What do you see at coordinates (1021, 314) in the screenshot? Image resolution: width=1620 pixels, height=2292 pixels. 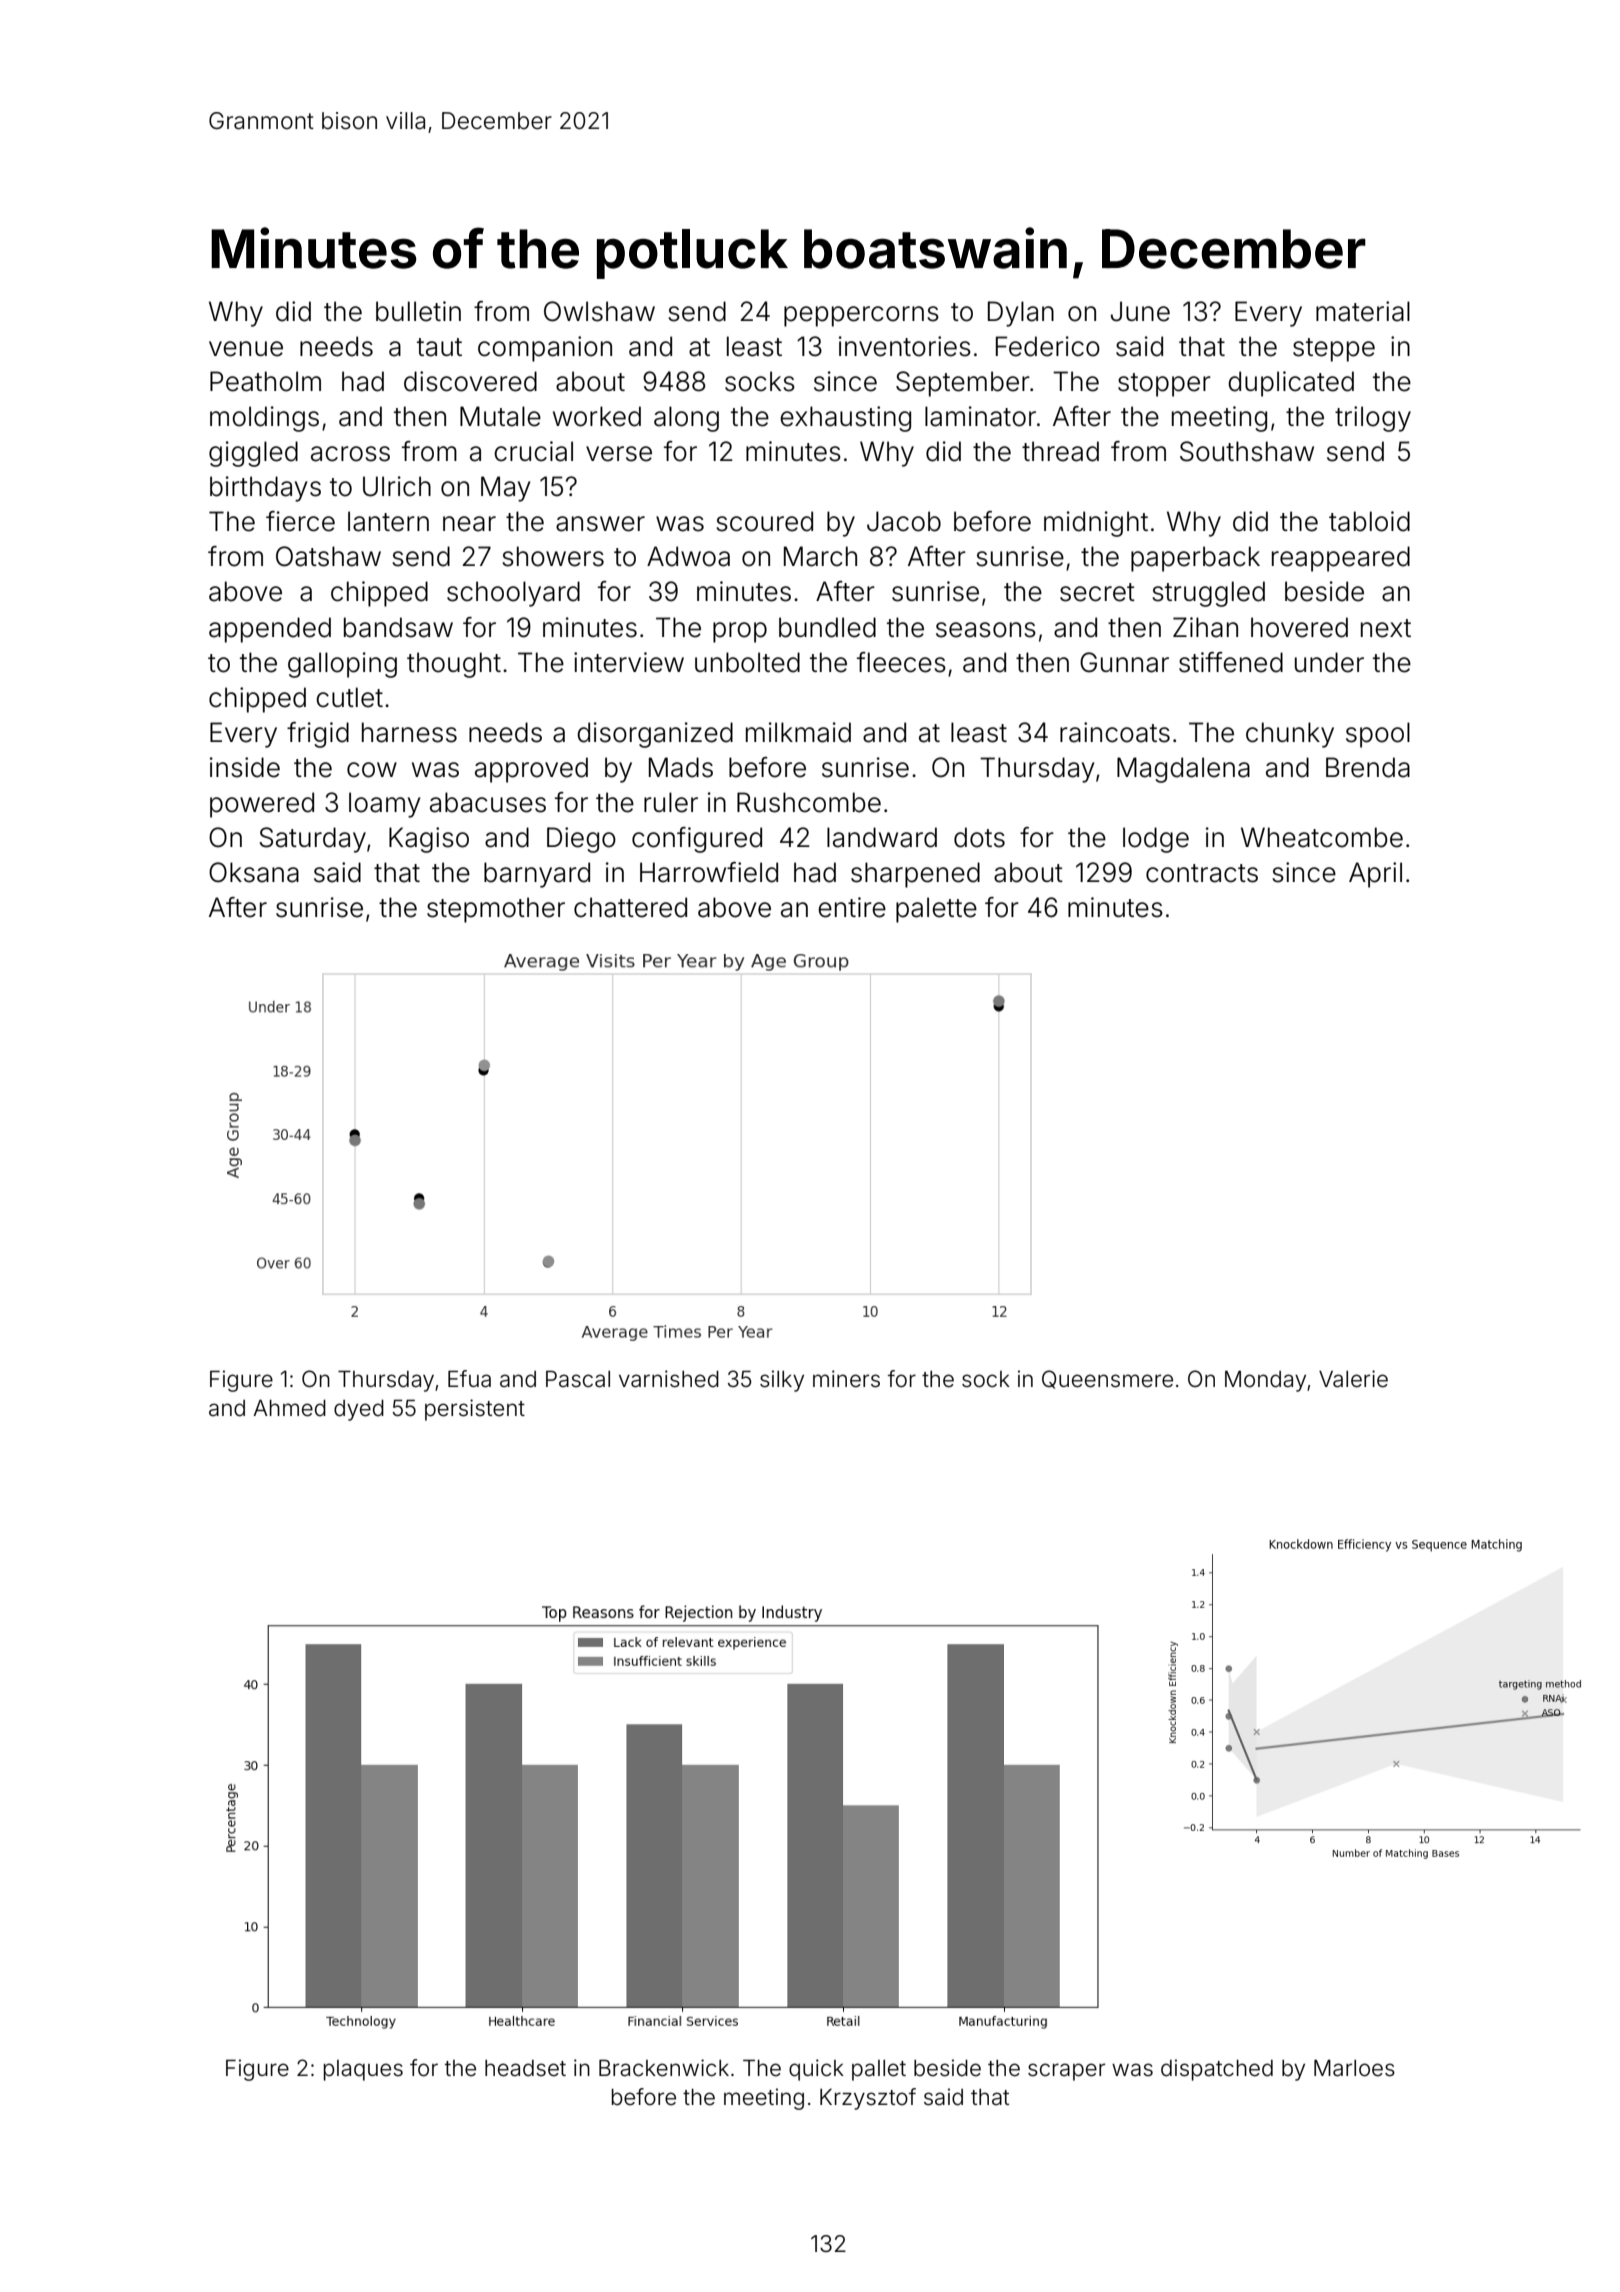 I see `Dylan` at bounding box center [1021, 314].
